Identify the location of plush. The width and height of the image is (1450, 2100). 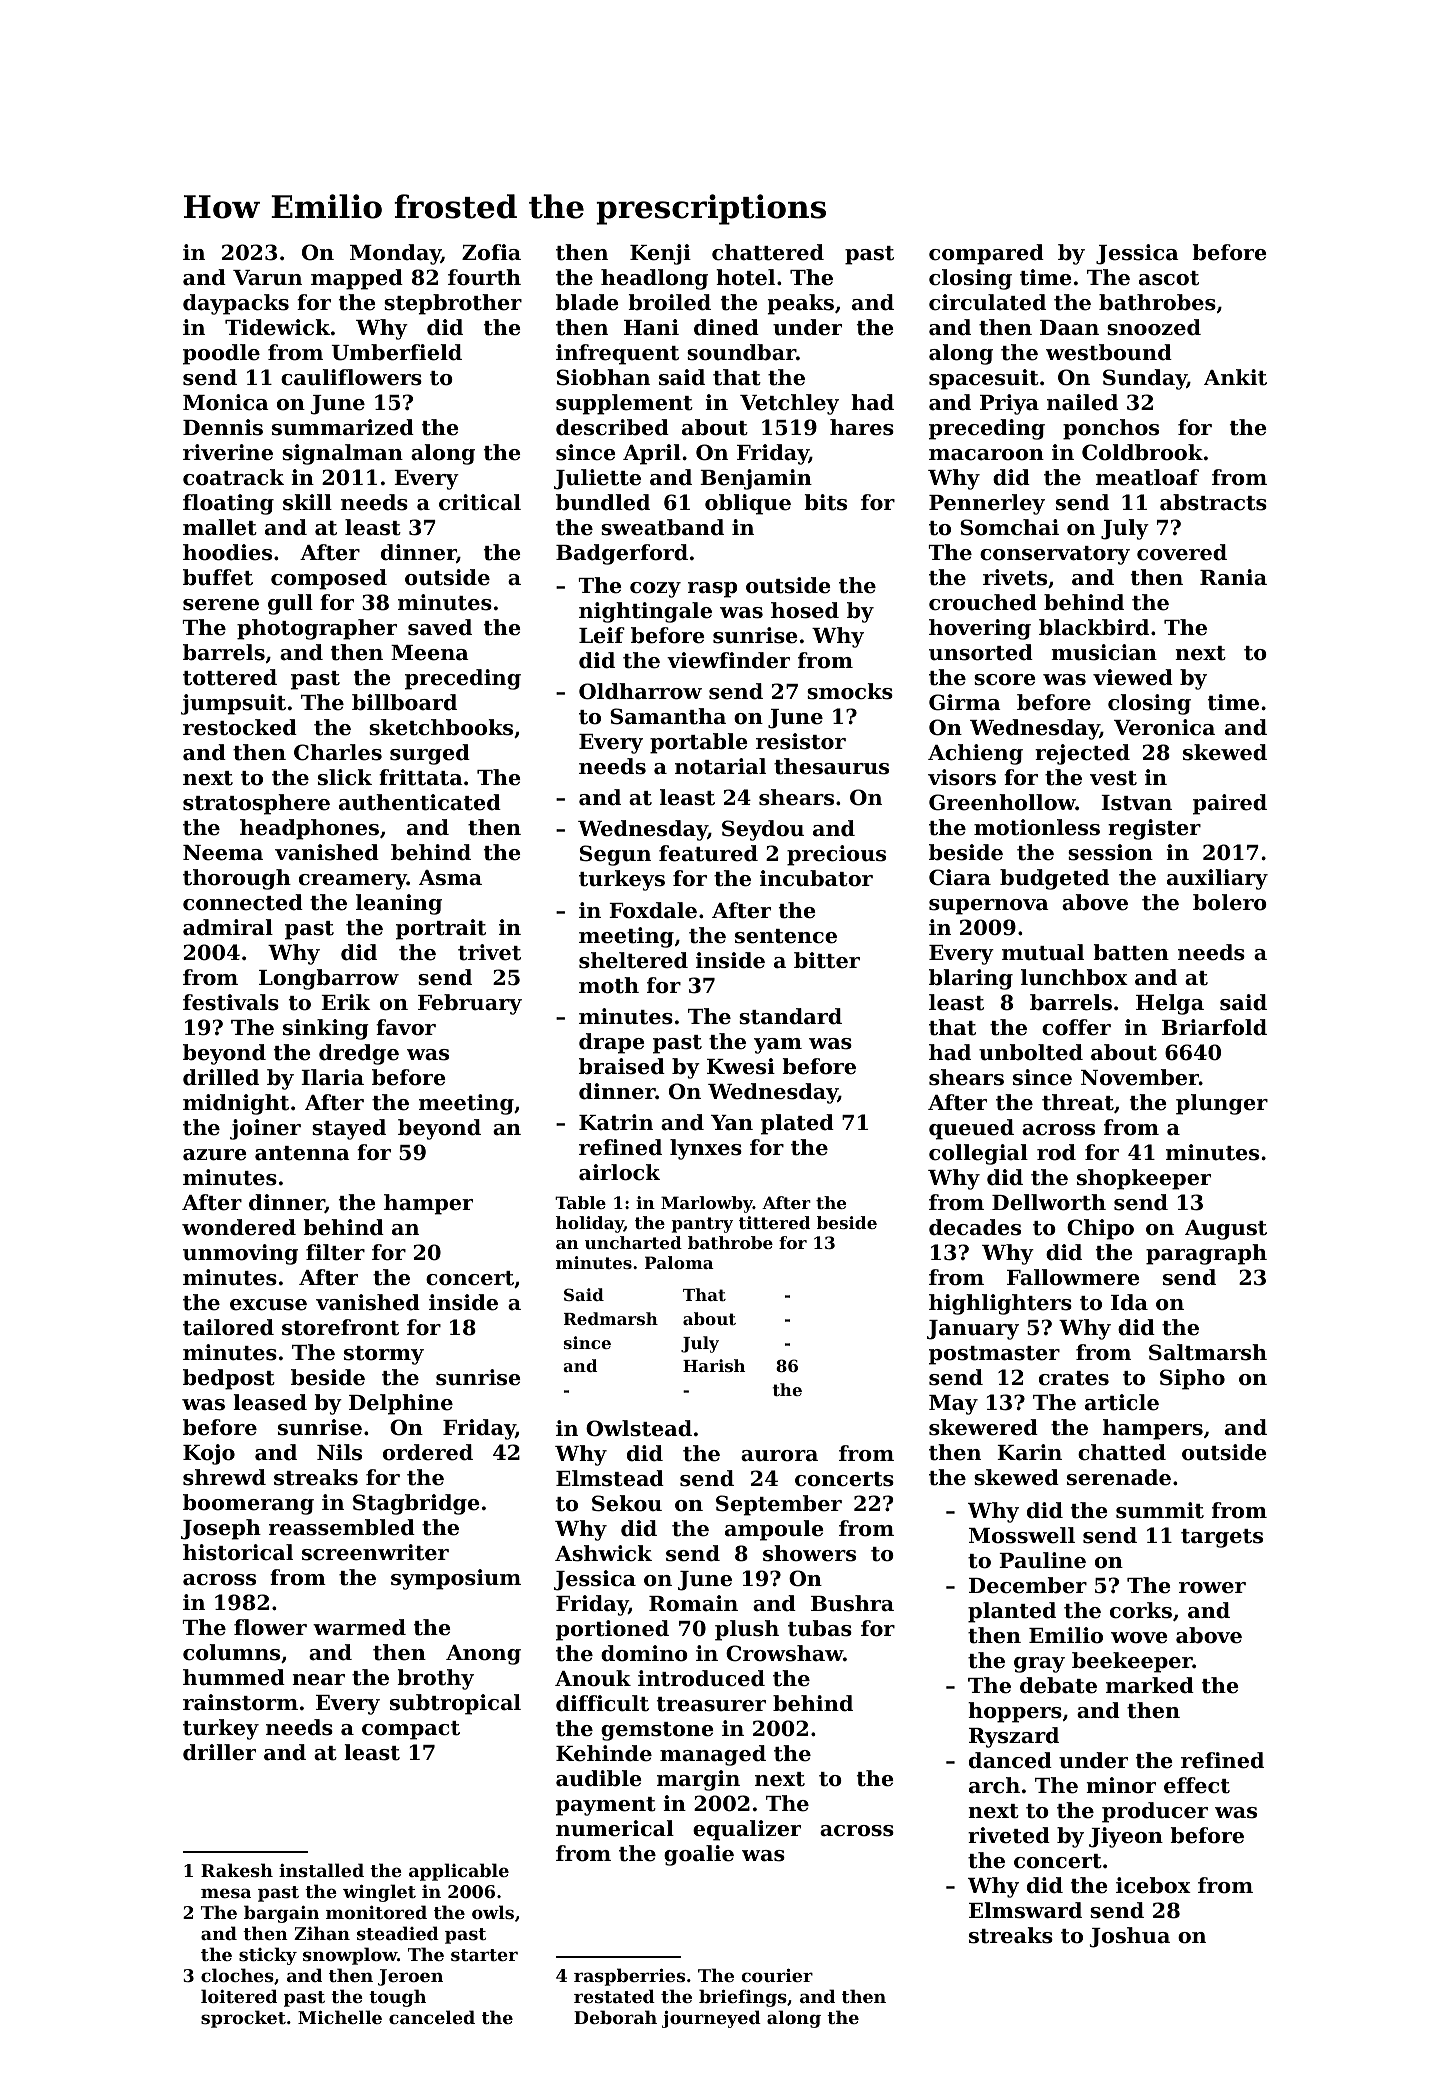
(747, 1630).
